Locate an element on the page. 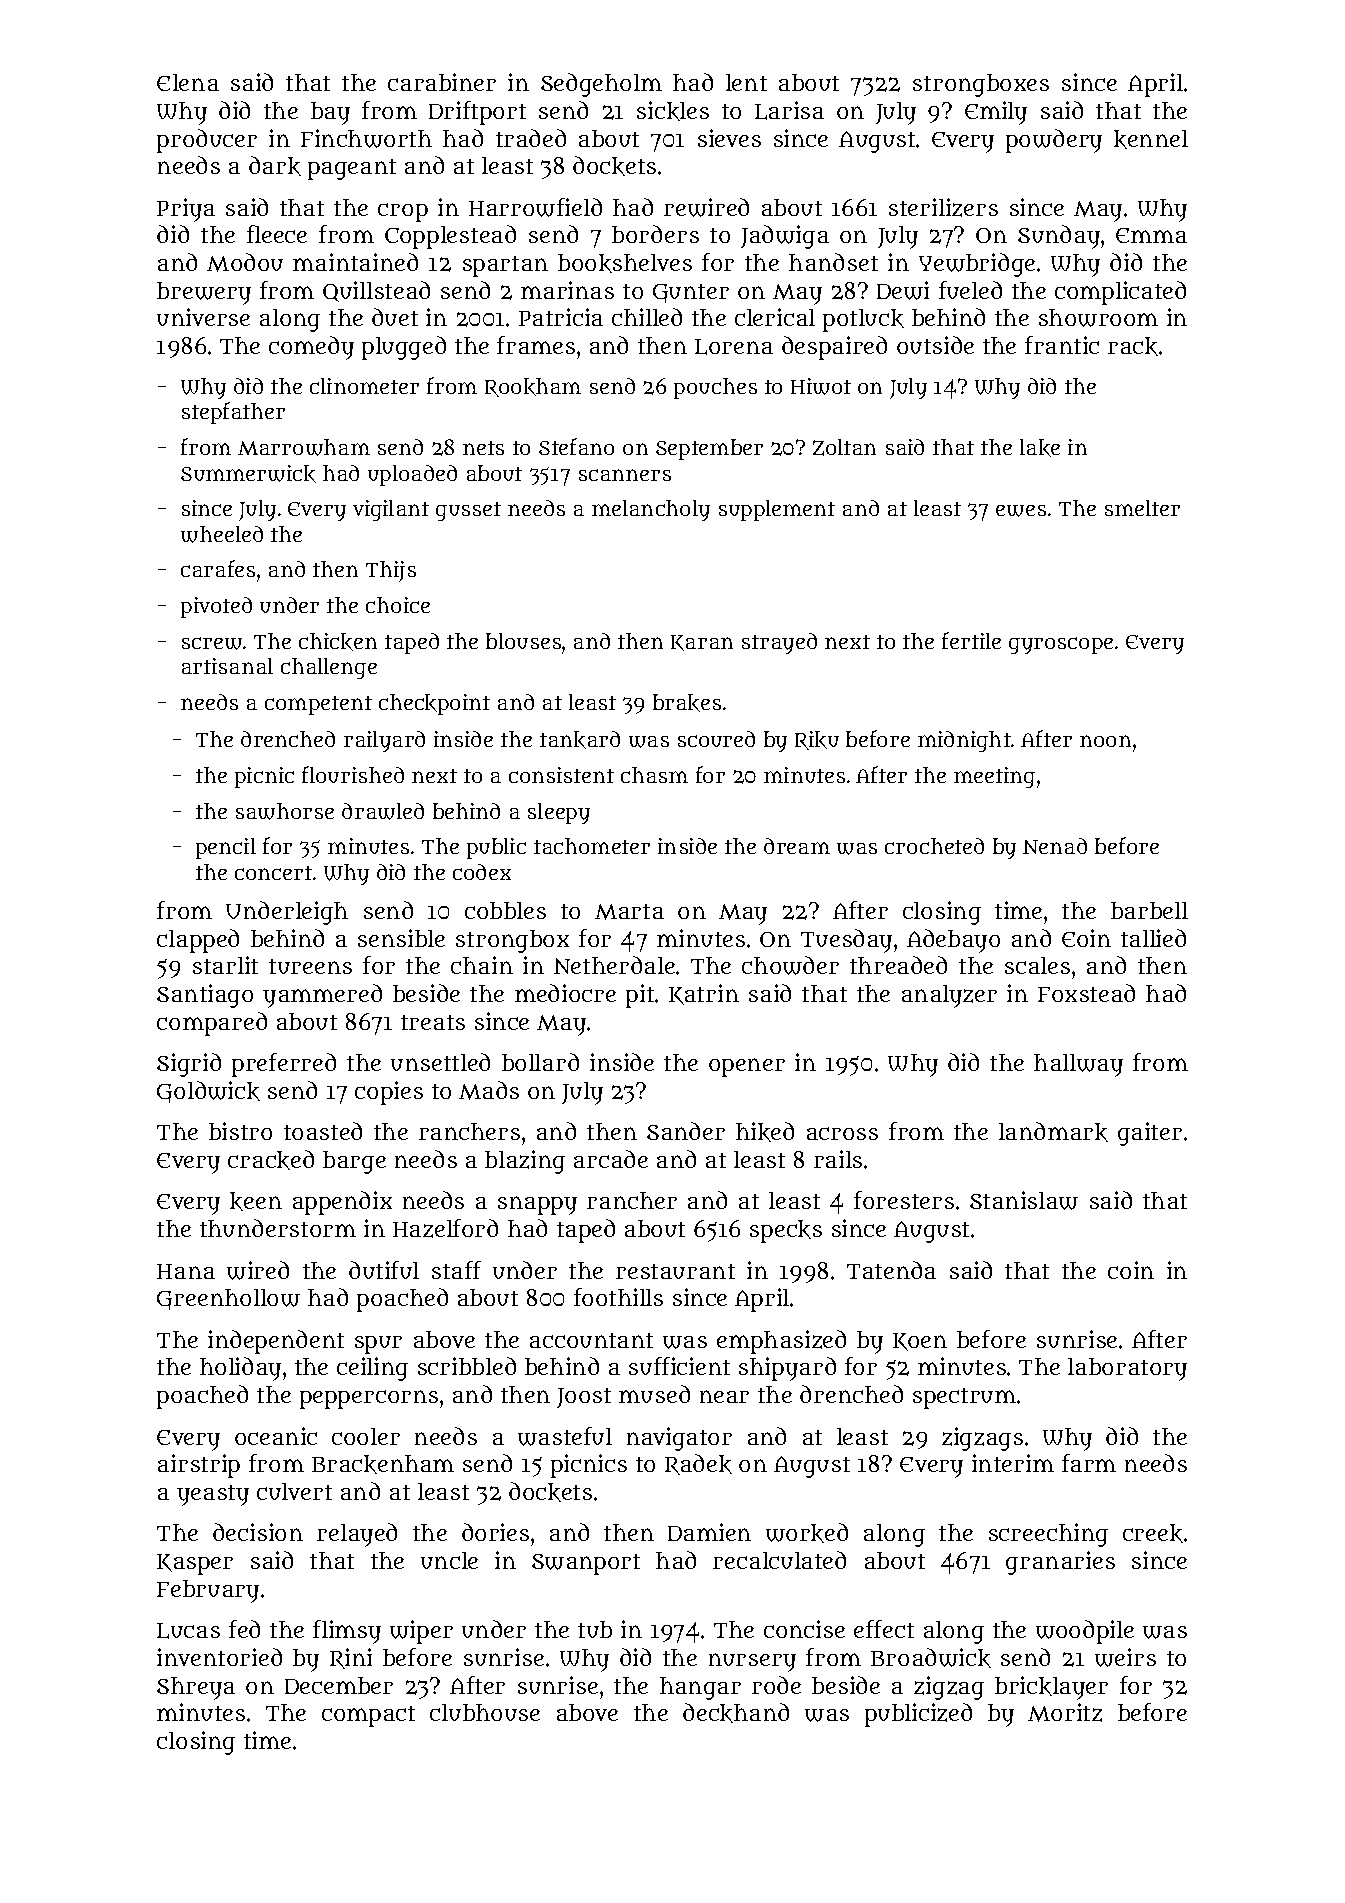 The image size is (1345, 1903). dream is located at coordinates (797, 846).
